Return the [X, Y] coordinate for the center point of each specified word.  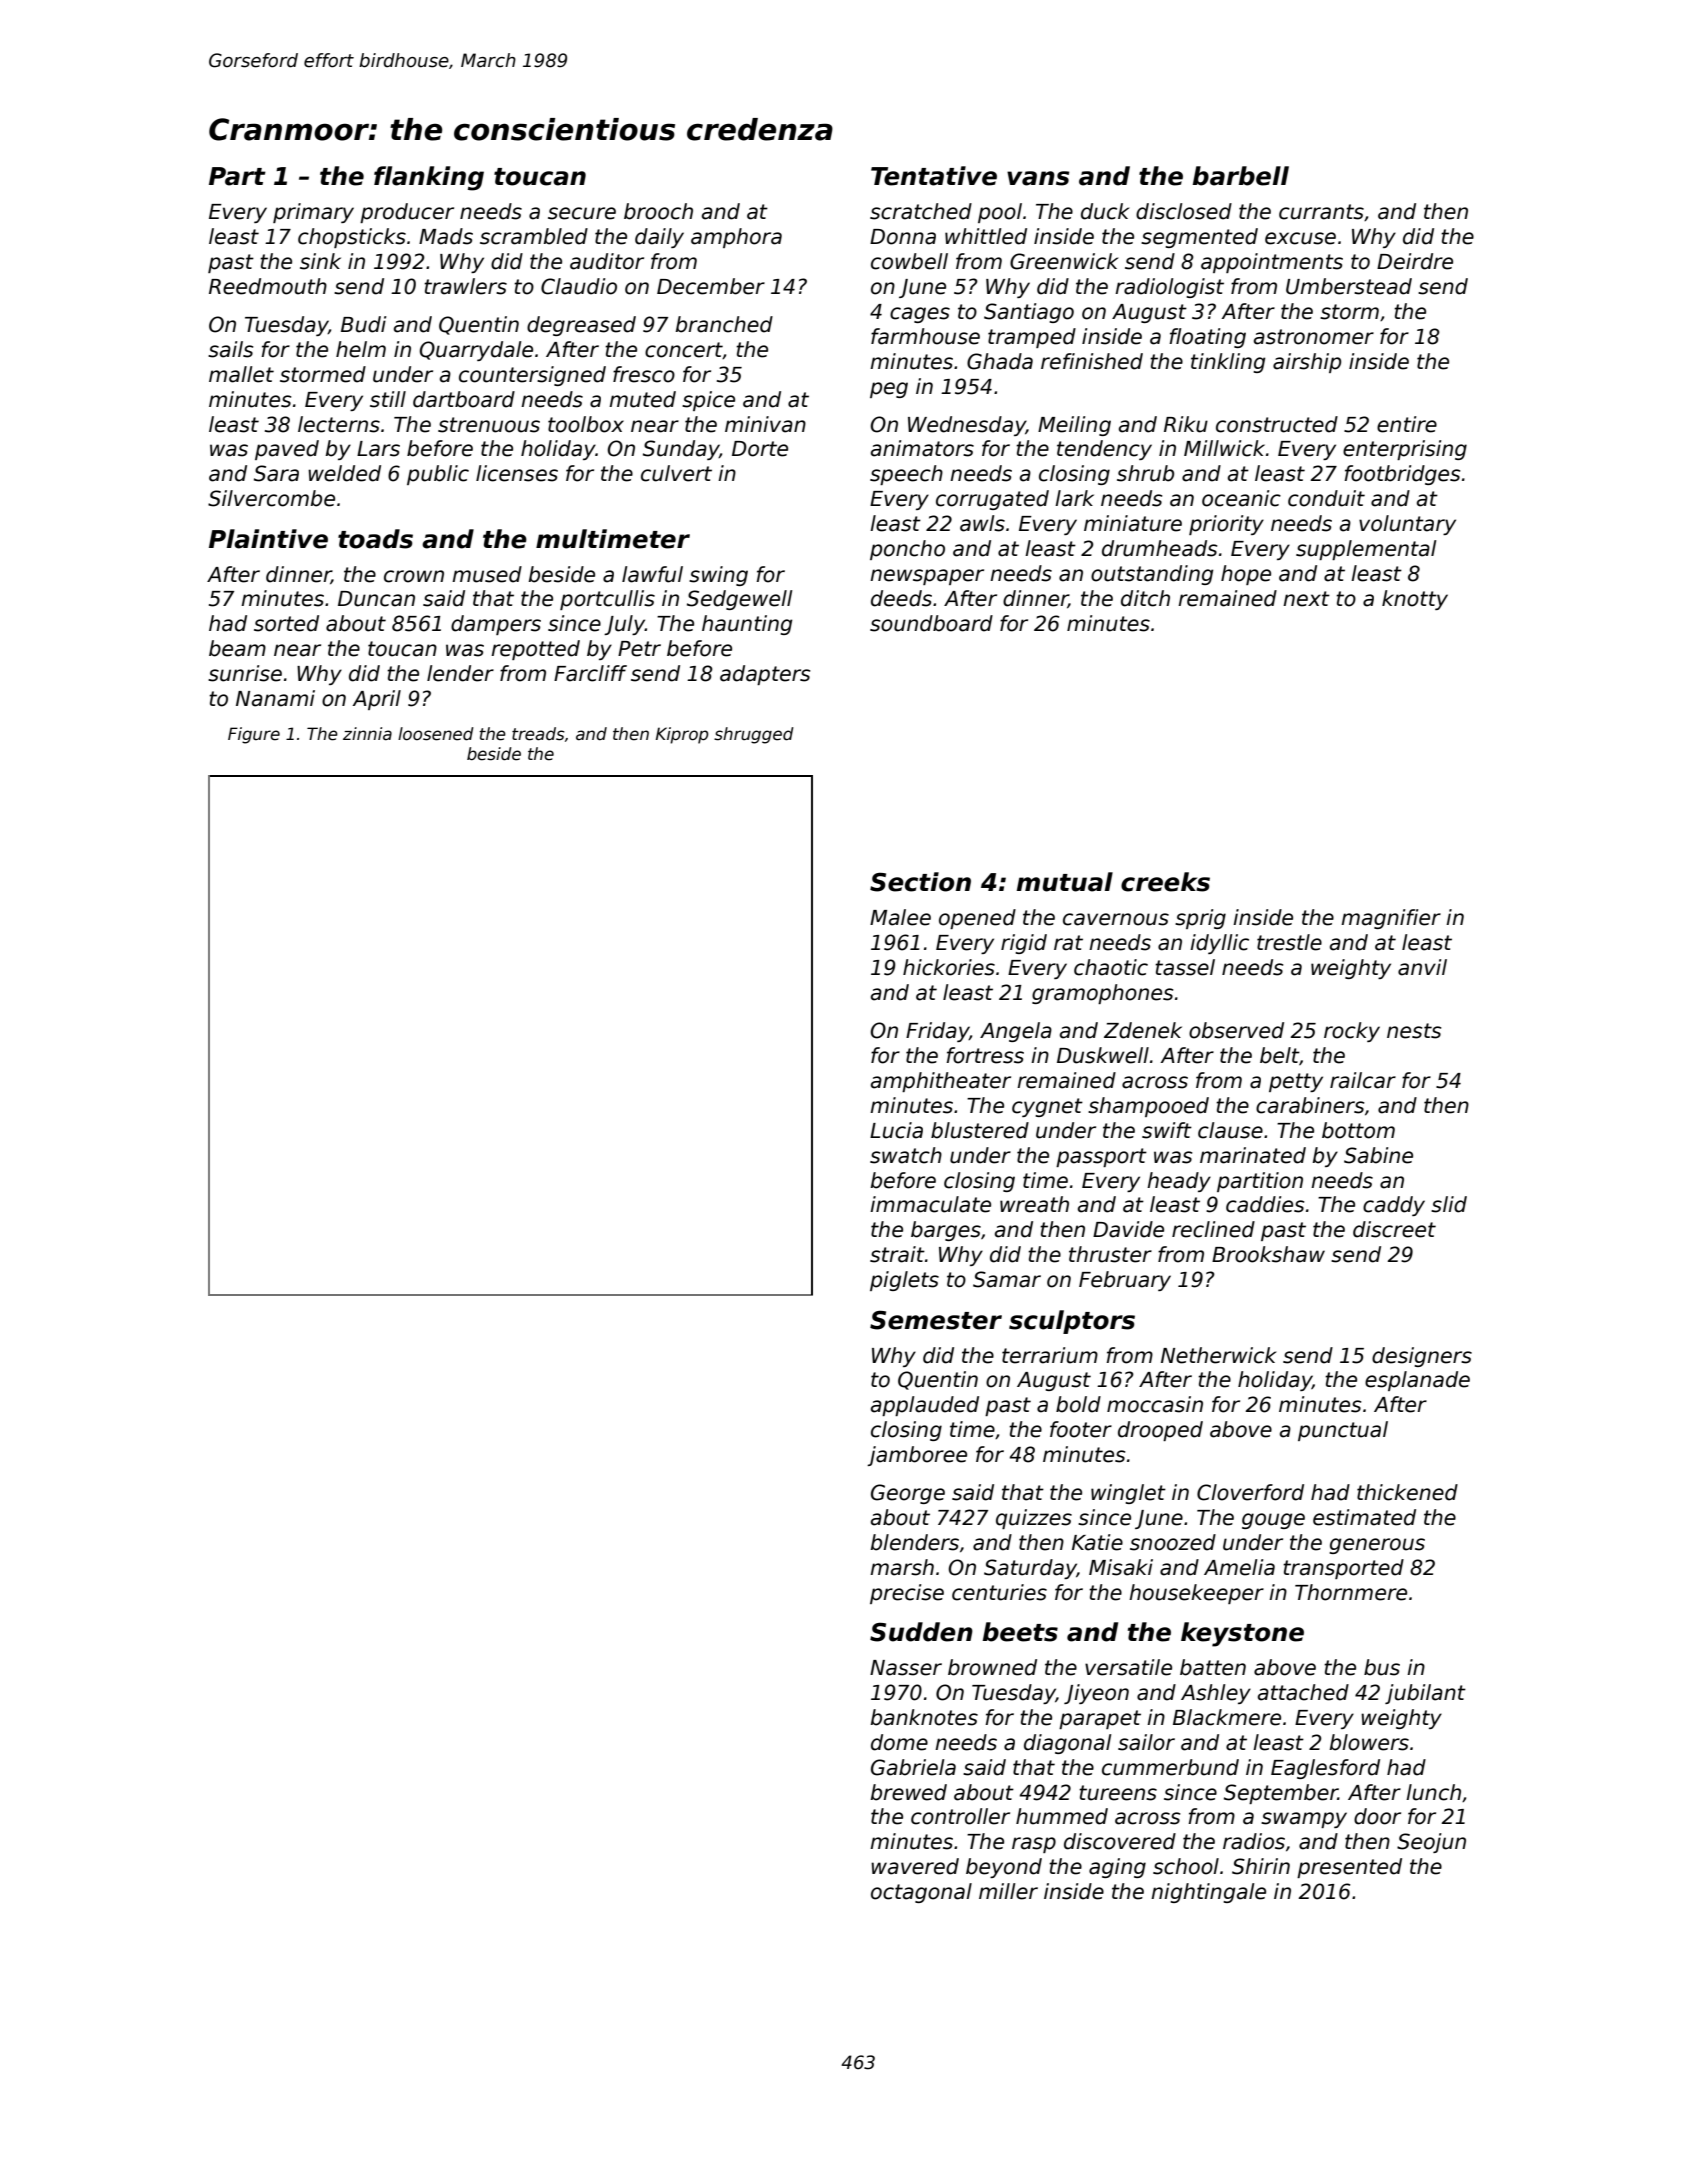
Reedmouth [268, 286]
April [376, 700]
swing [718, 576]
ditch [1145, 598]
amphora [736, 238]
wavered [915, 1866]
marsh [902, 1567]
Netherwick [1218, 1355]
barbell [1240, 176]
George [908, 1494]
